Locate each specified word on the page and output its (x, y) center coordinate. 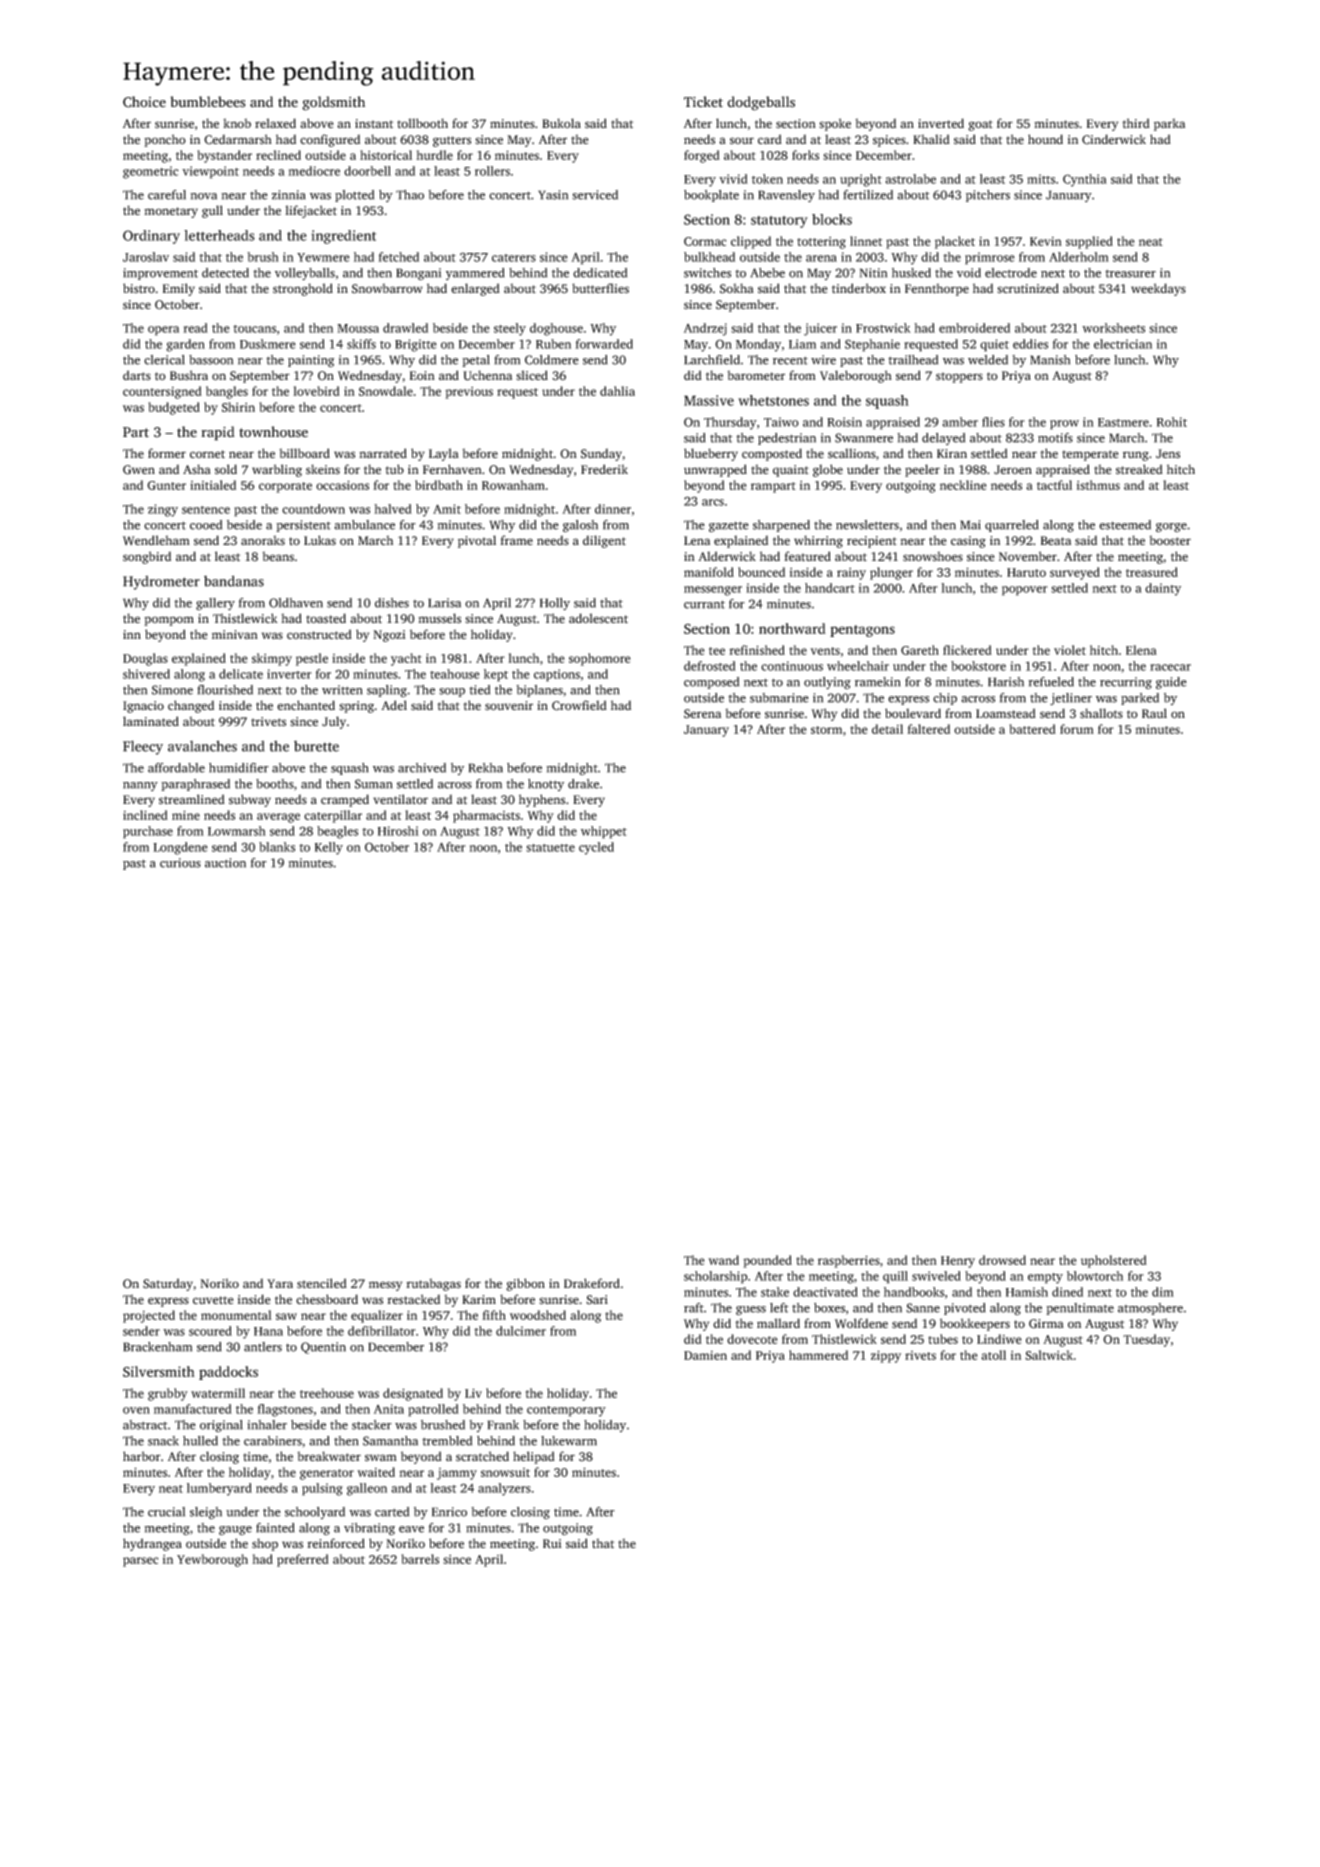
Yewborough (212, 1560)
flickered (967, 650)
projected (149, 1316)
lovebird (316, 391)
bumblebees (207, 102)
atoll (993, 1355)
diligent (604, 541)
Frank (503, 1425)
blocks (832, 219)
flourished (225, 690)
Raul (1154, 713)
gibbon (525, 1284)
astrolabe (911, 179)
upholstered (1114, 1261)
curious (180, 863)
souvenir (509, 706)
